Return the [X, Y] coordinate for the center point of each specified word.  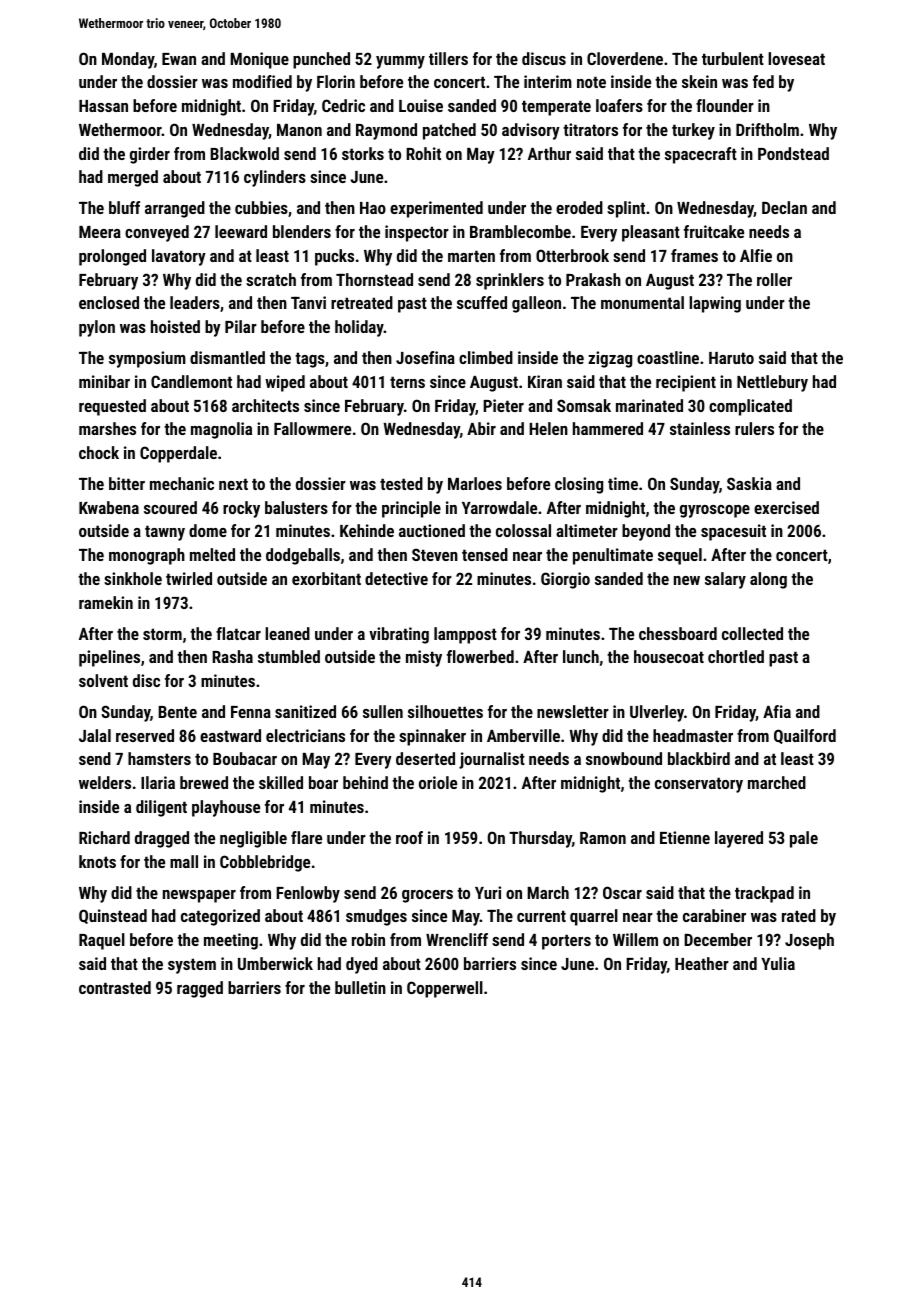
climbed [486, 357]
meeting [231, 941]
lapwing [715, 304]
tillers [448, 58]
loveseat [796, 58]
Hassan [103, 106]
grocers [427, 896]
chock [99, 452]
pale [804, 839]
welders [105, 782]
